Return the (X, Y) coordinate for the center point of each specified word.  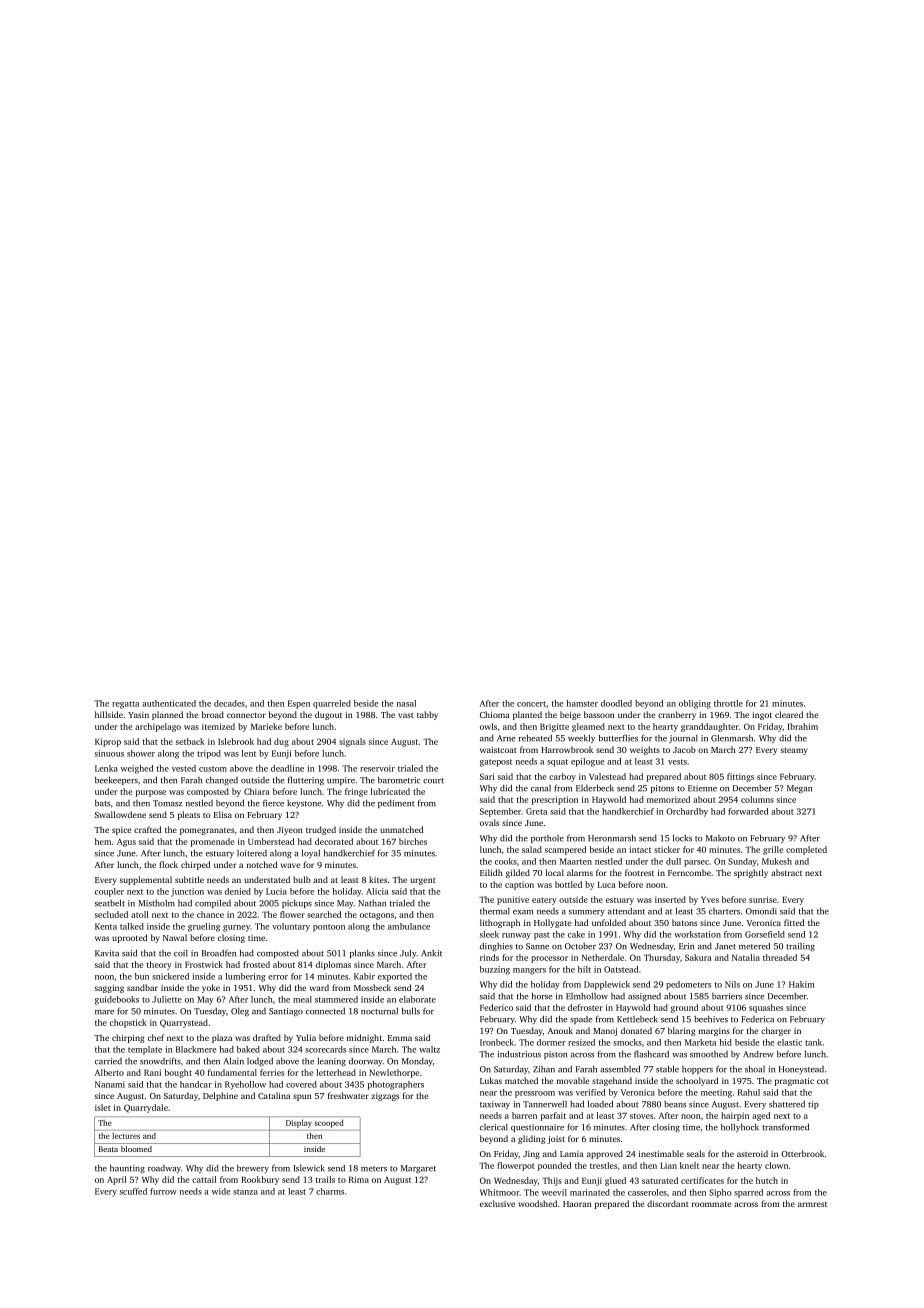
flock (168, 864)
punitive (513, 900)
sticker (667, 849)
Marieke (266, 726)
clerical (494, 1127)
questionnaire (537, 1128)
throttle (728, 703)
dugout (328, 715)
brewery (253, 1169)
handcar (196, 1084)
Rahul (749, 1092)
